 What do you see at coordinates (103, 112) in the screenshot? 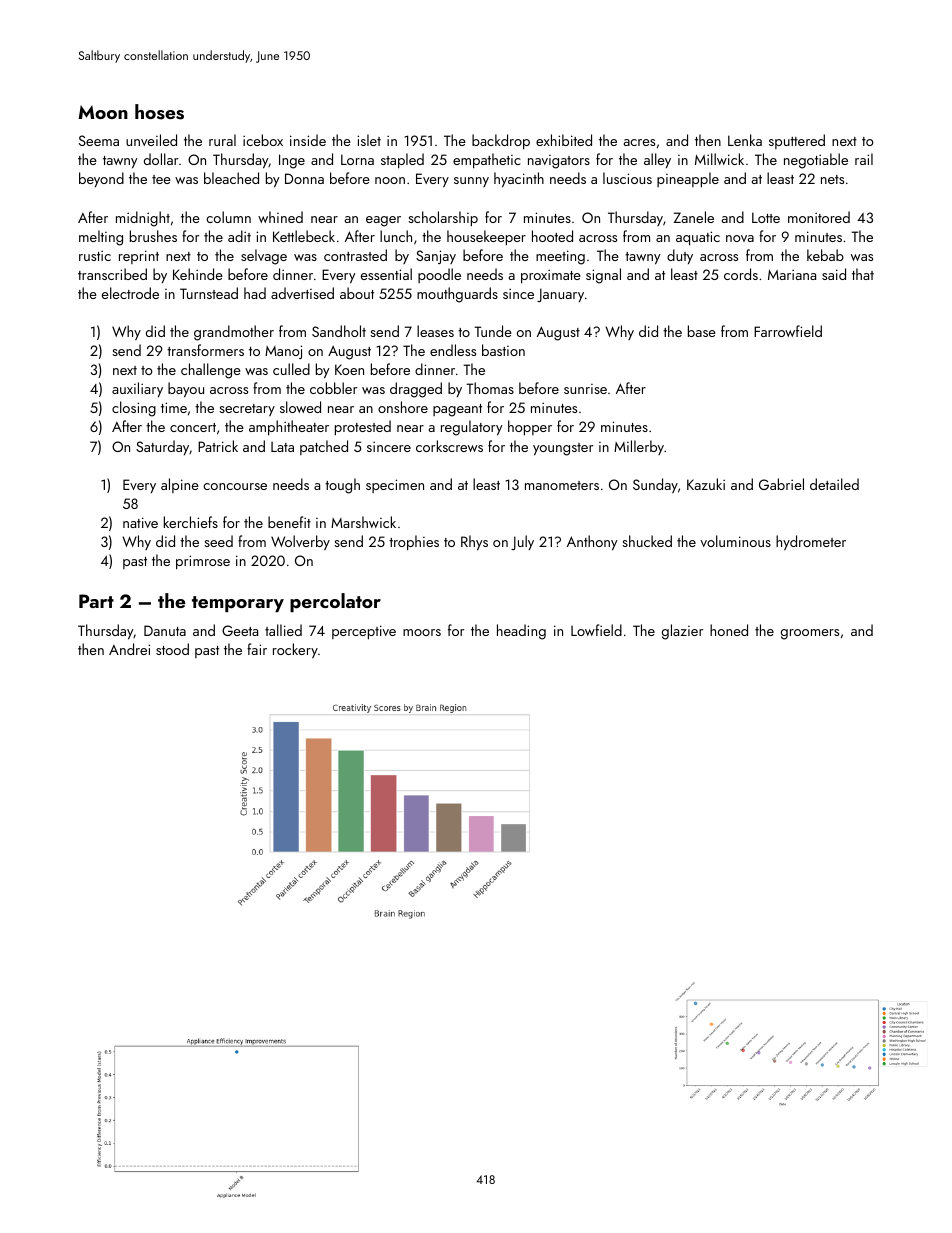
I see `Moon` at bounding box center [103, 112].
